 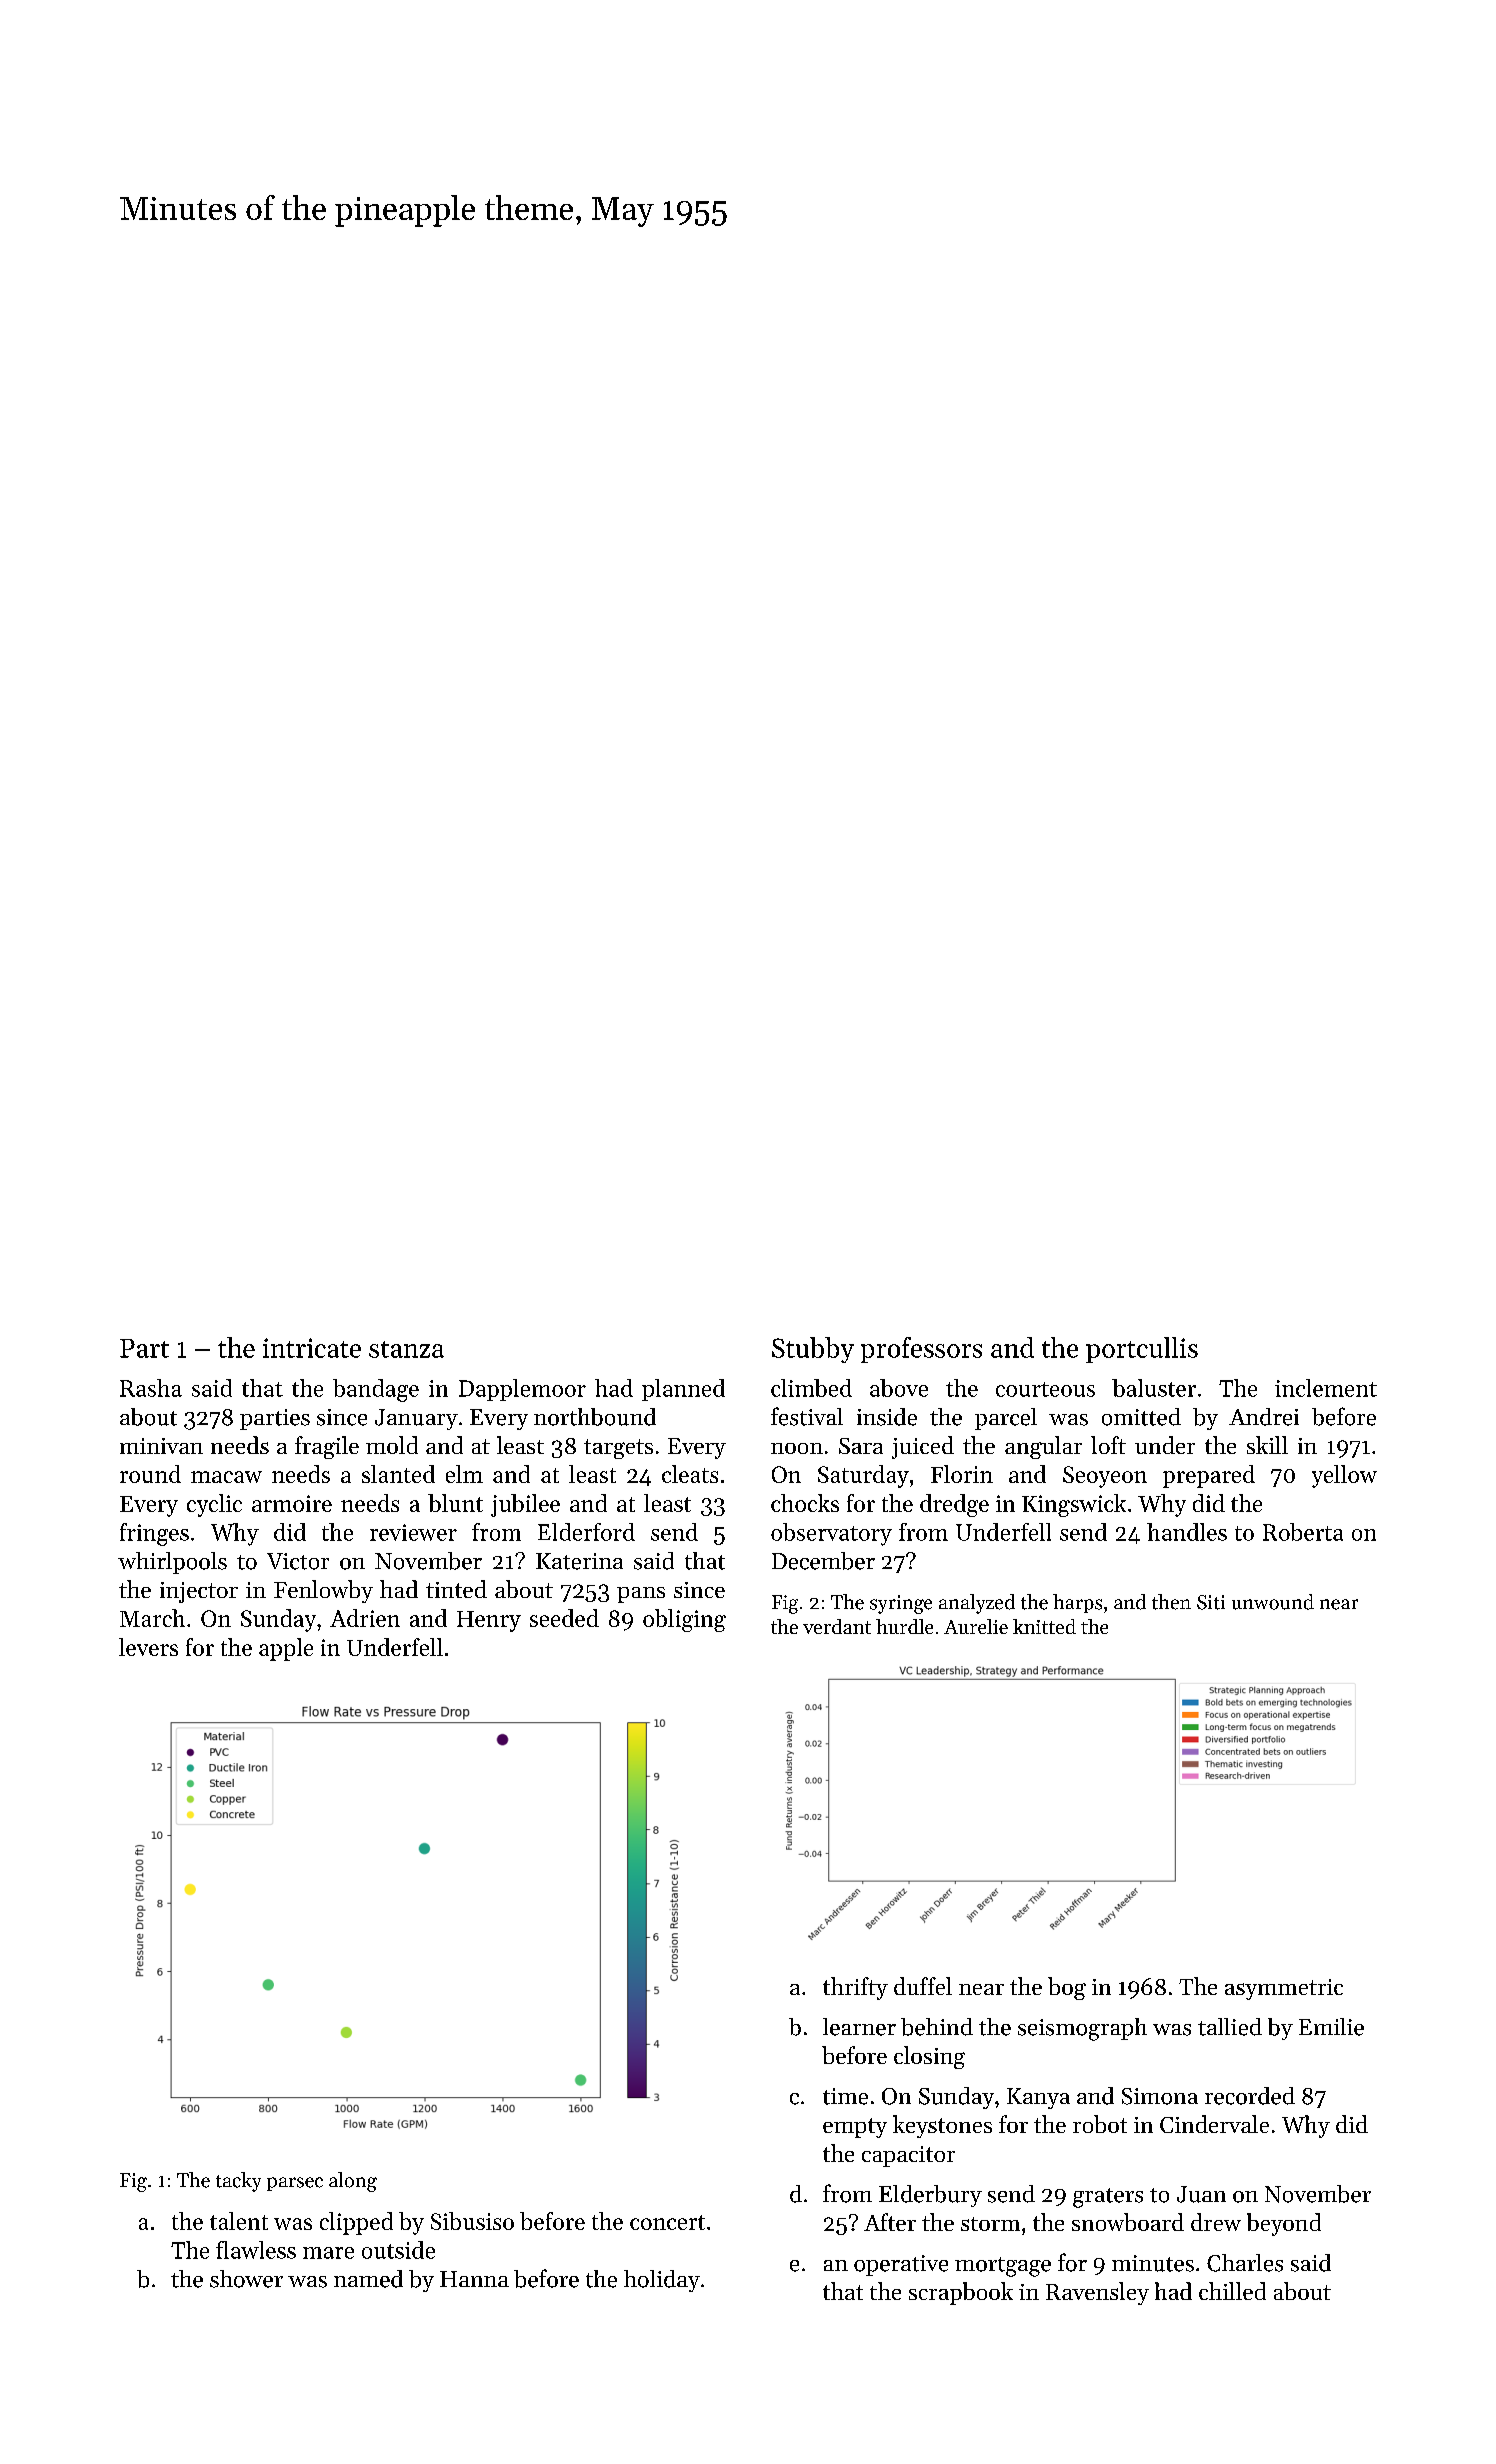 What do you see at coordinates (148, 1647) in the document?
I see `levers` at bounding box center [148, 1647].
